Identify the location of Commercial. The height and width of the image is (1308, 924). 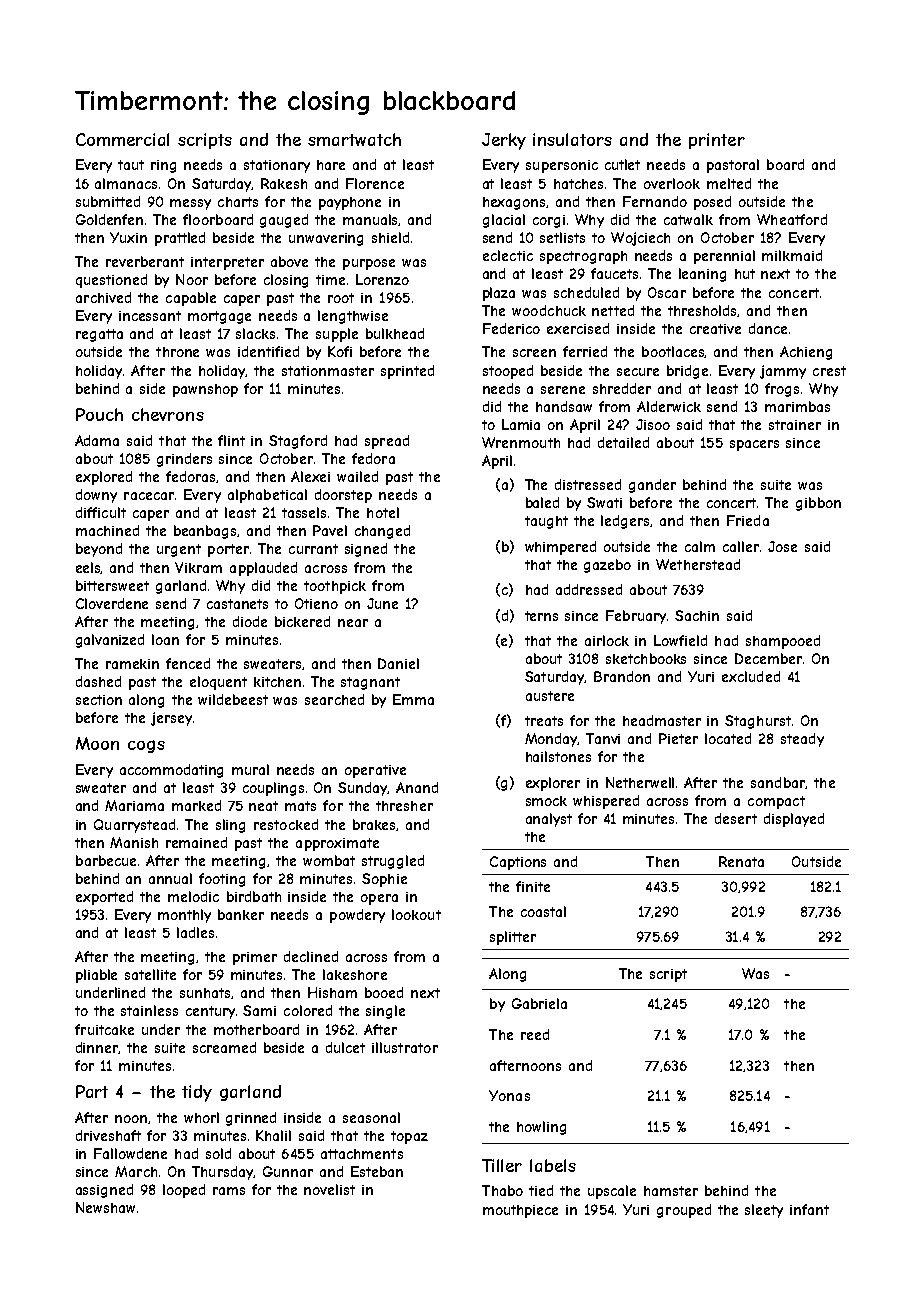
(122, 139).
